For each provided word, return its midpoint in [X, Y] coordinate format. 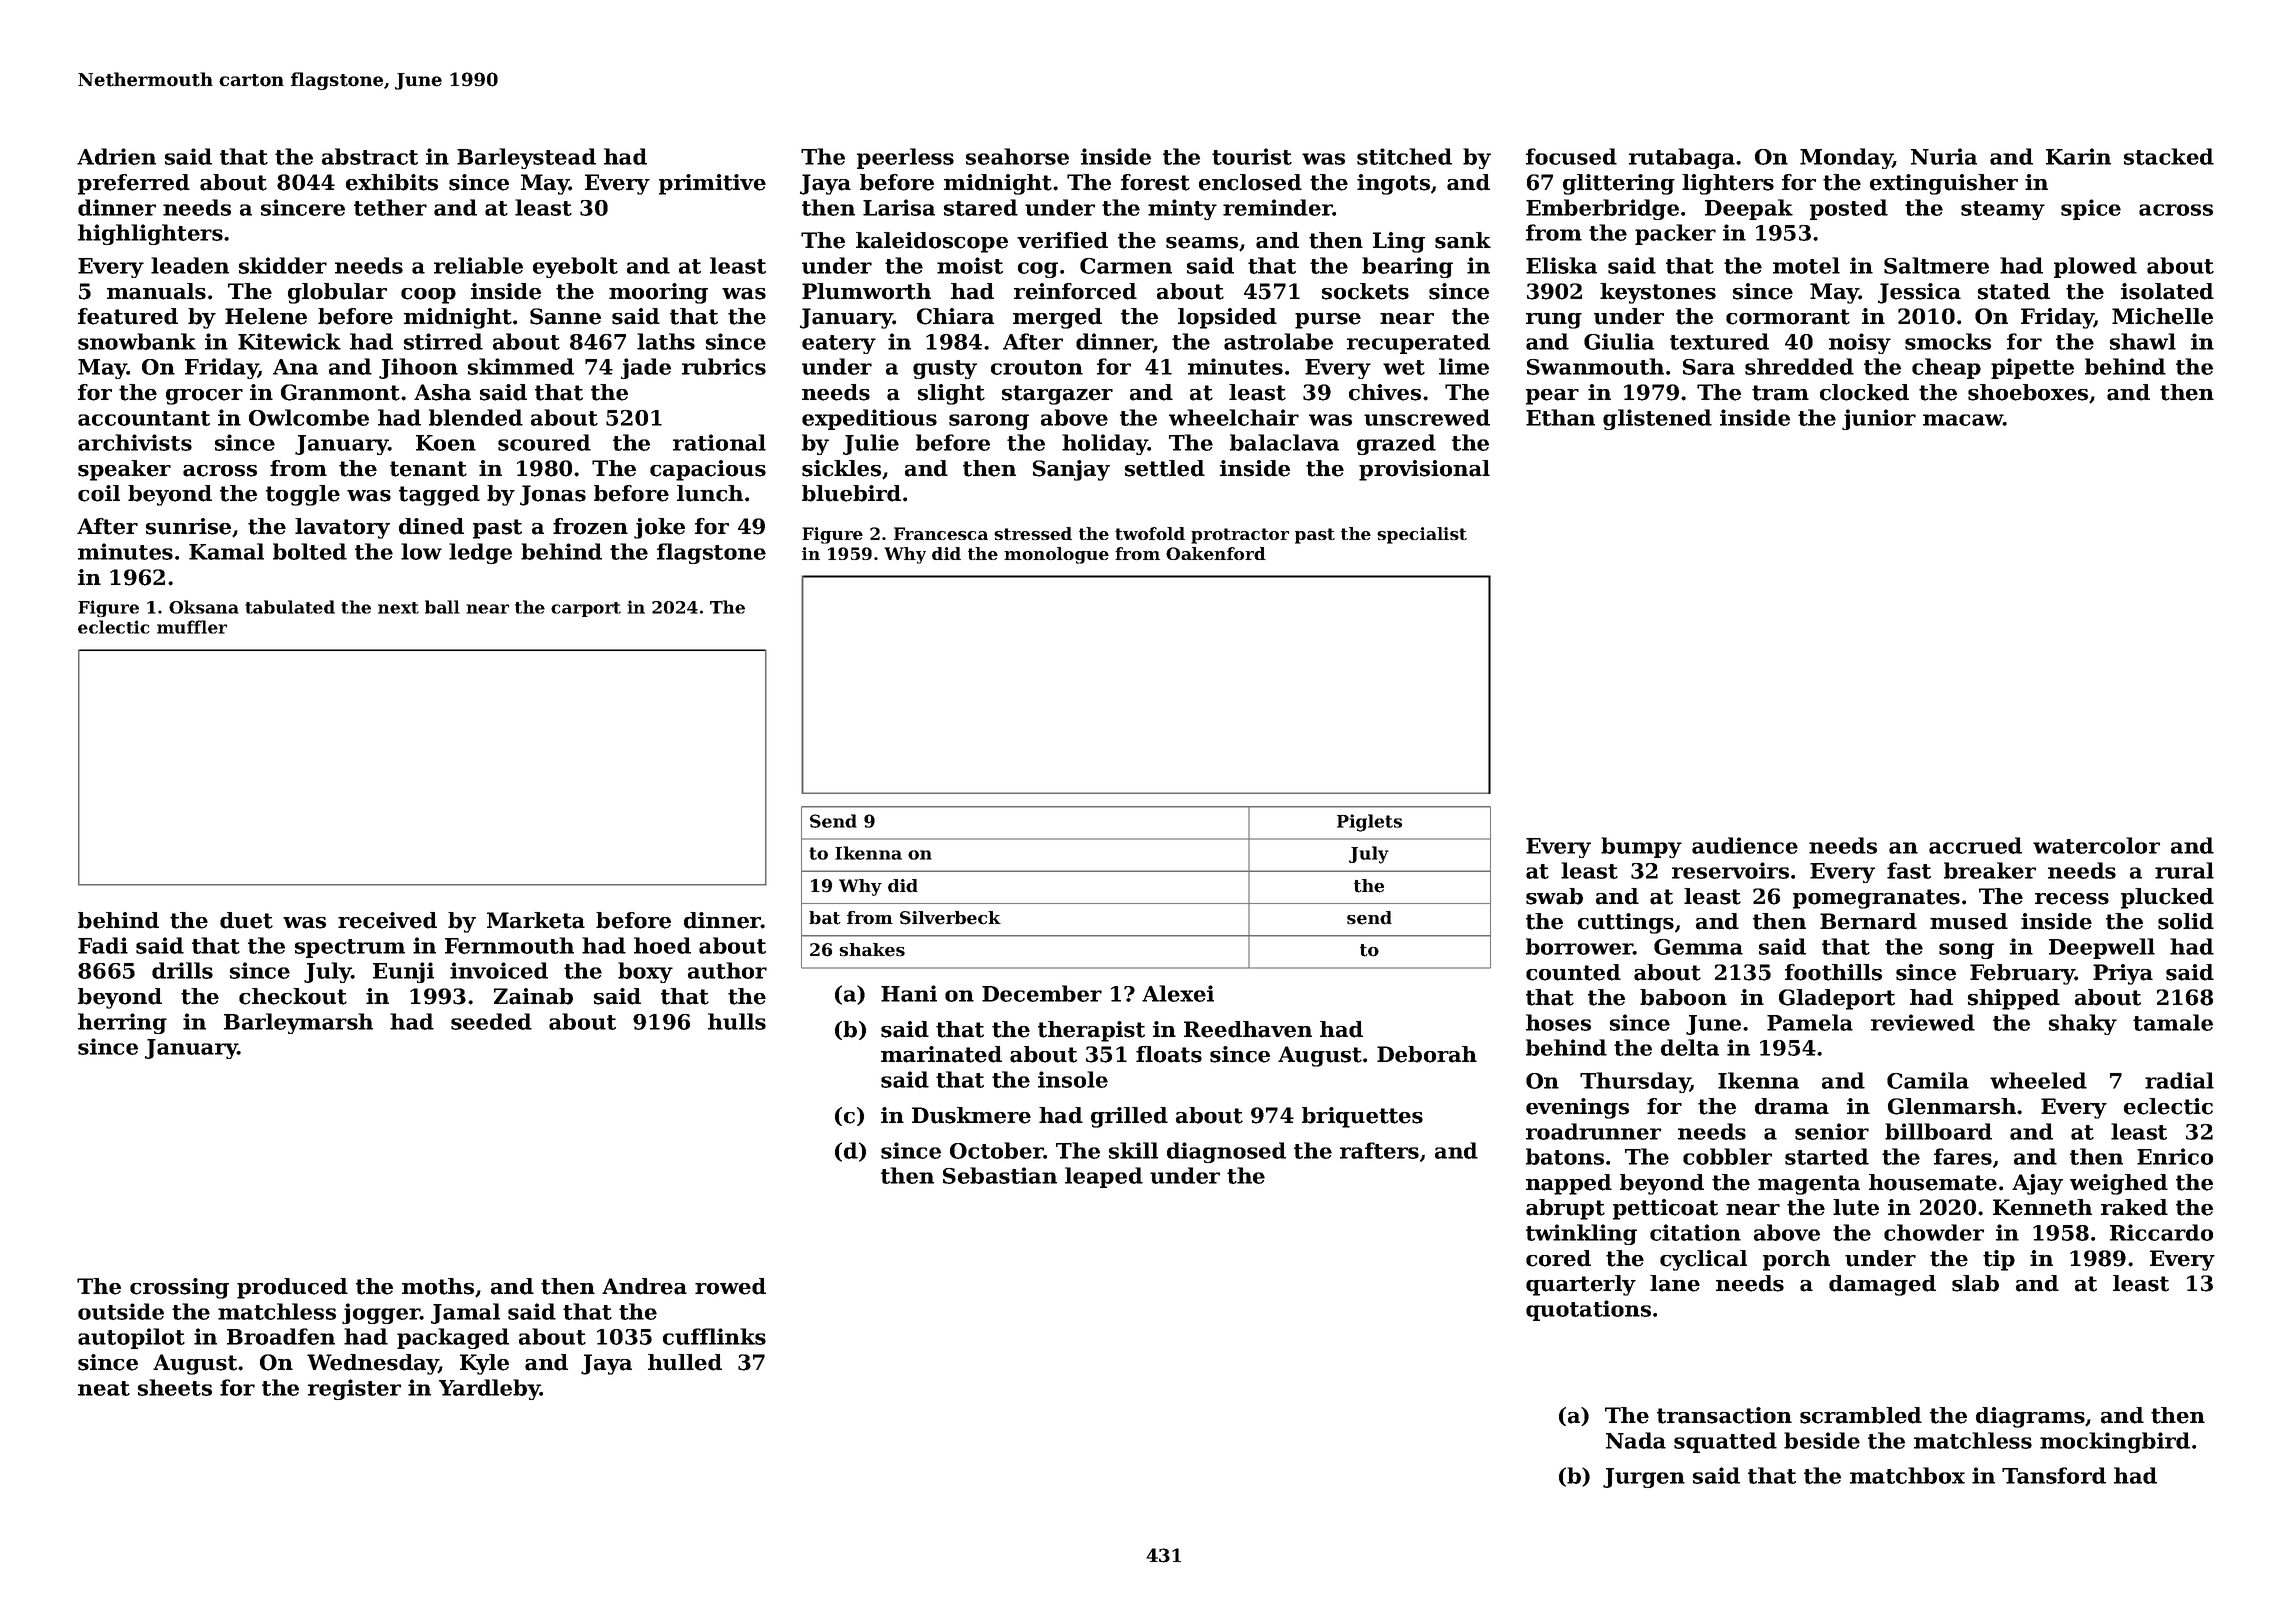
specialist [1422, 535]
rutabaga [1682, 158]
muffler [192, 627]
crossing [179, 1288]
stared [981, 207]
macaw [1963, 420]
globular [337, 293]
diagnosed [1226, 1152]
